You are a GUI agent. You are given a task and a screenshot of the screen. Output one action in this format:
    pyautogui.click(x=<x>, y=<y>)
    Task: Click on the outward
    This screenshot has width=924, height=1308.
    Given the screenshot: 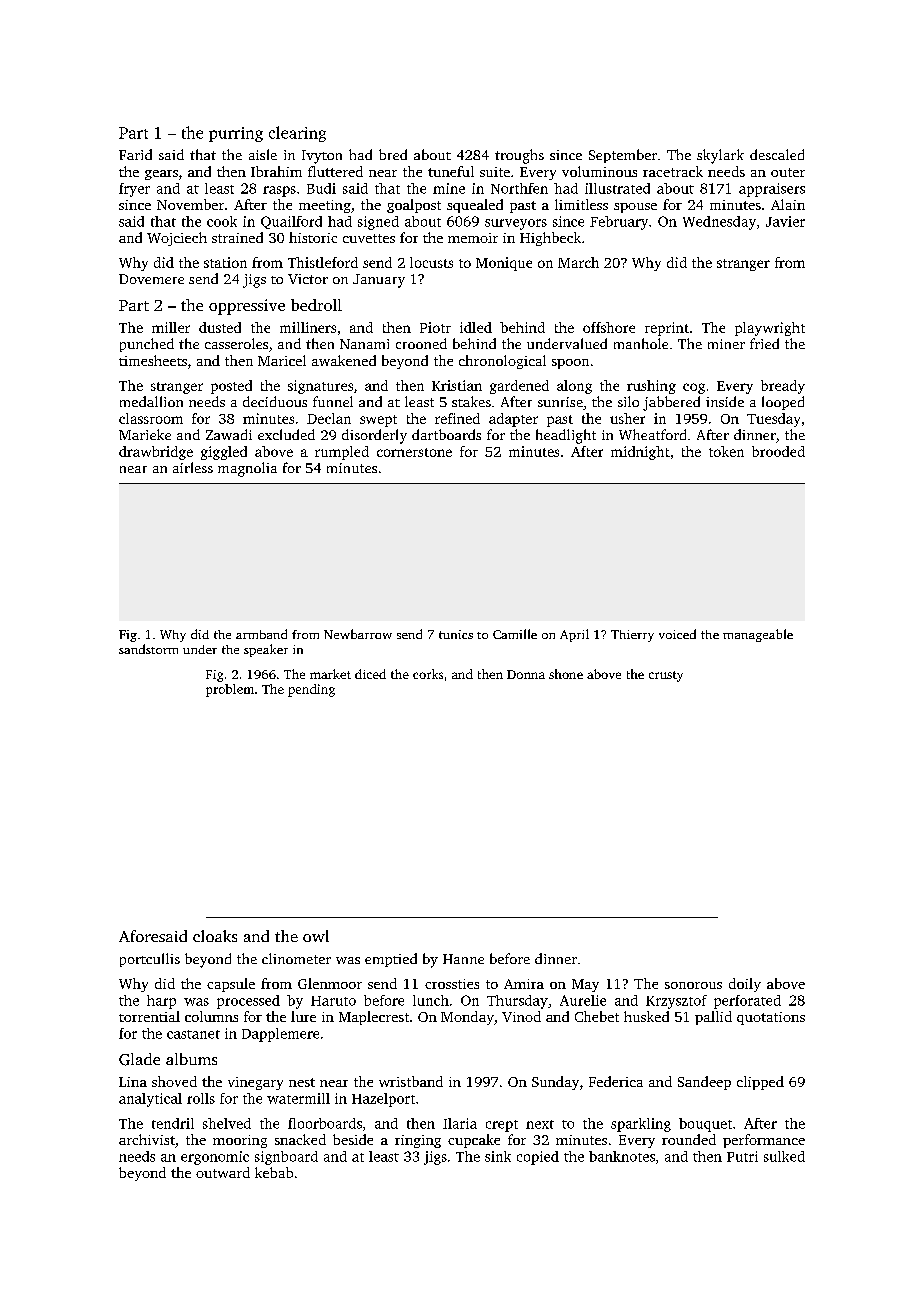 What is the action you would take?
    pyautogui.click(x=223, y=1172)
